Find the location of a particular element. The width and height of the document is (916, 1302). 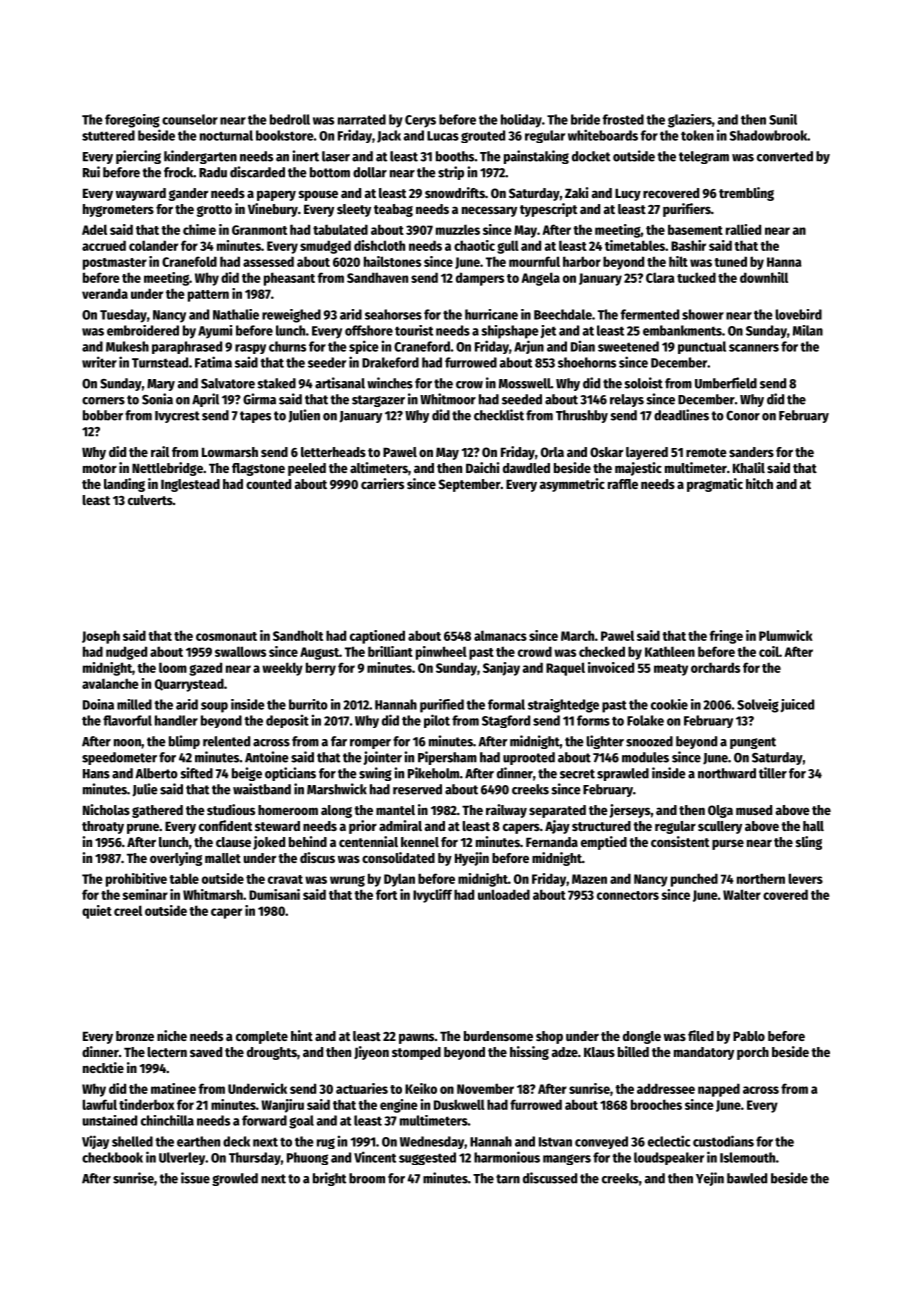

landing is located at coordinates (124, 485).
